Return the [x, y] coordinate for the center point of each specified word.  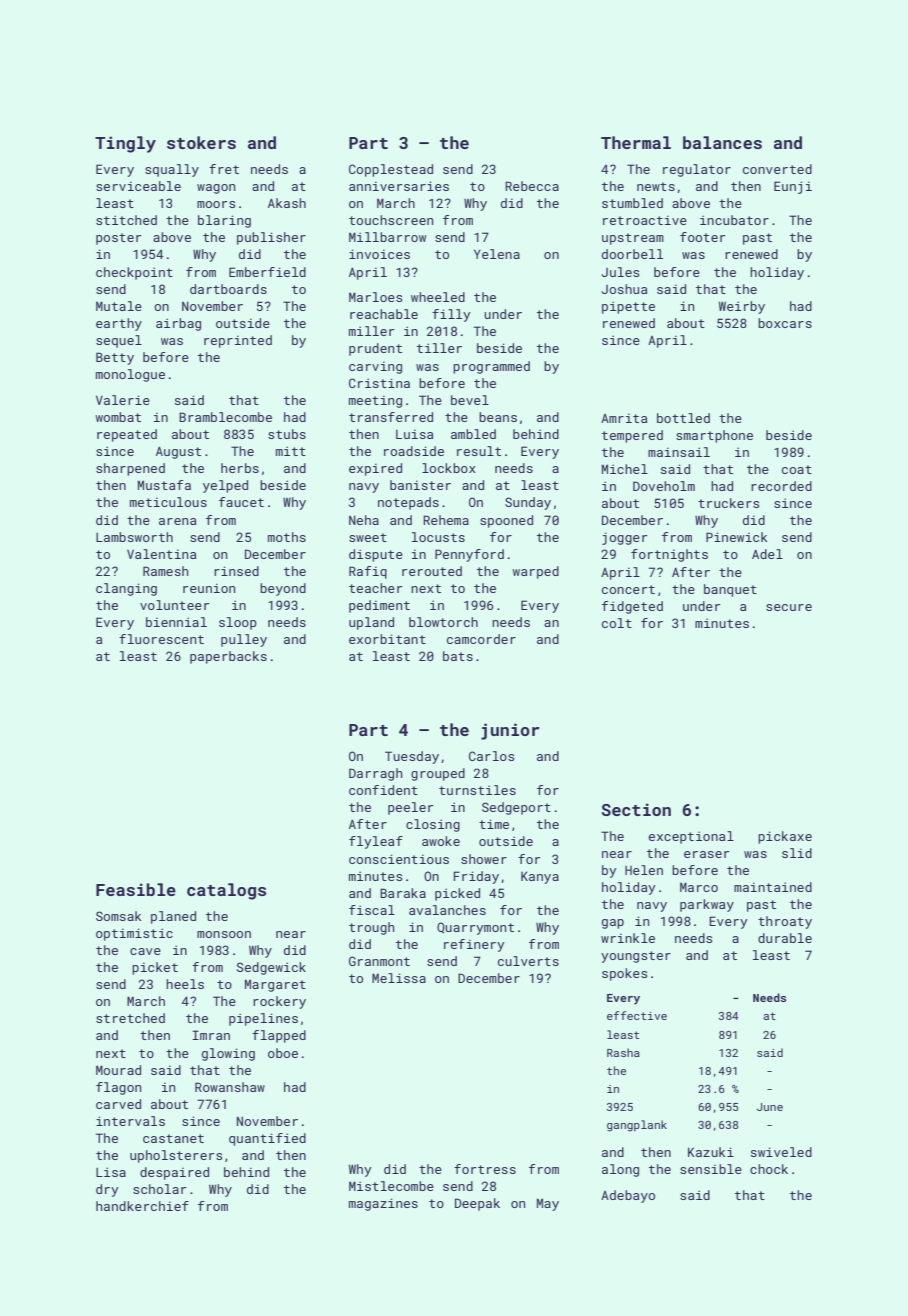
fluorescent [161, 639]
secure [789, 607]
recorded [781, 486]
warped [535, 572]
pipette [628, 307]
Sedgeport [516, 808]
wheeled [438, 297]
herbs [240, 468]
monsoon [224, 934]
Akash [287, 203]
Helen [644, 870]
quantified [267, 1139]
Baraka [403, 893]
